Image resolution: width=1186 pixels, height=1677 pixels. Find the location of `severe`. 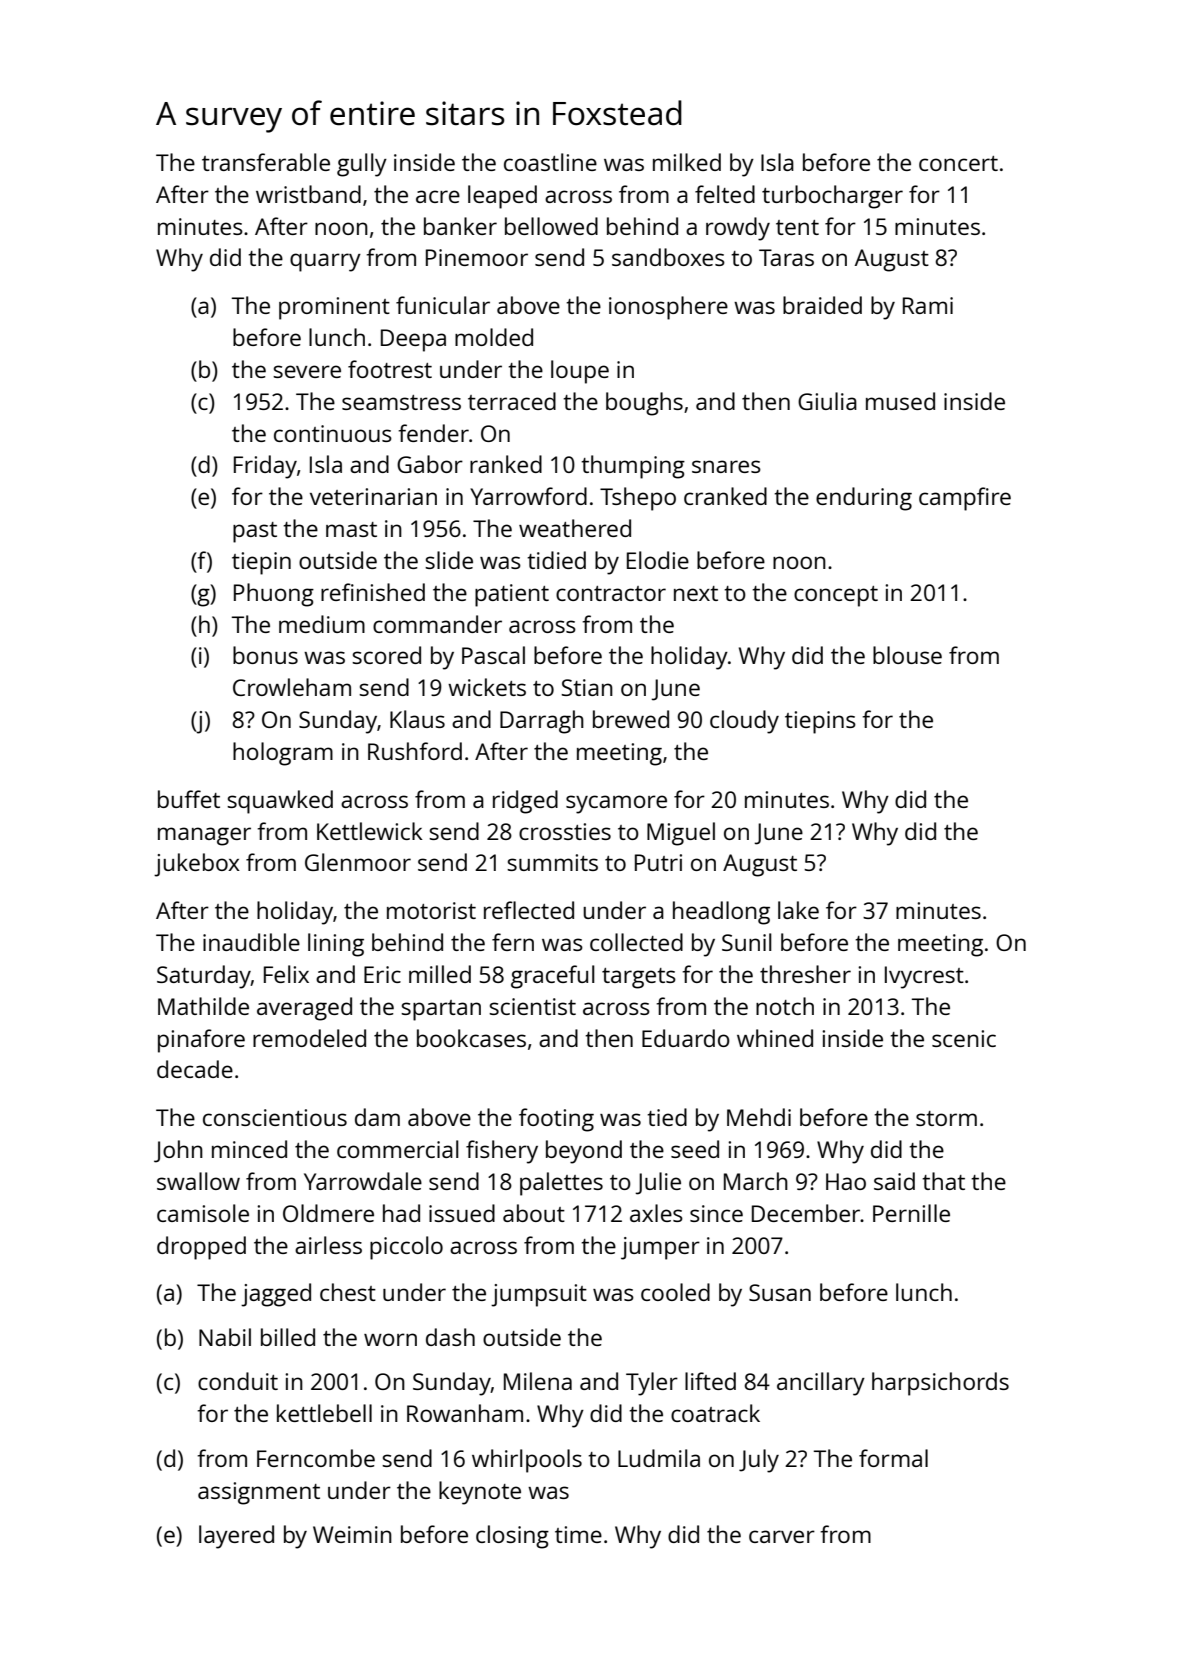

severe is located at coordinates (307, 371).
